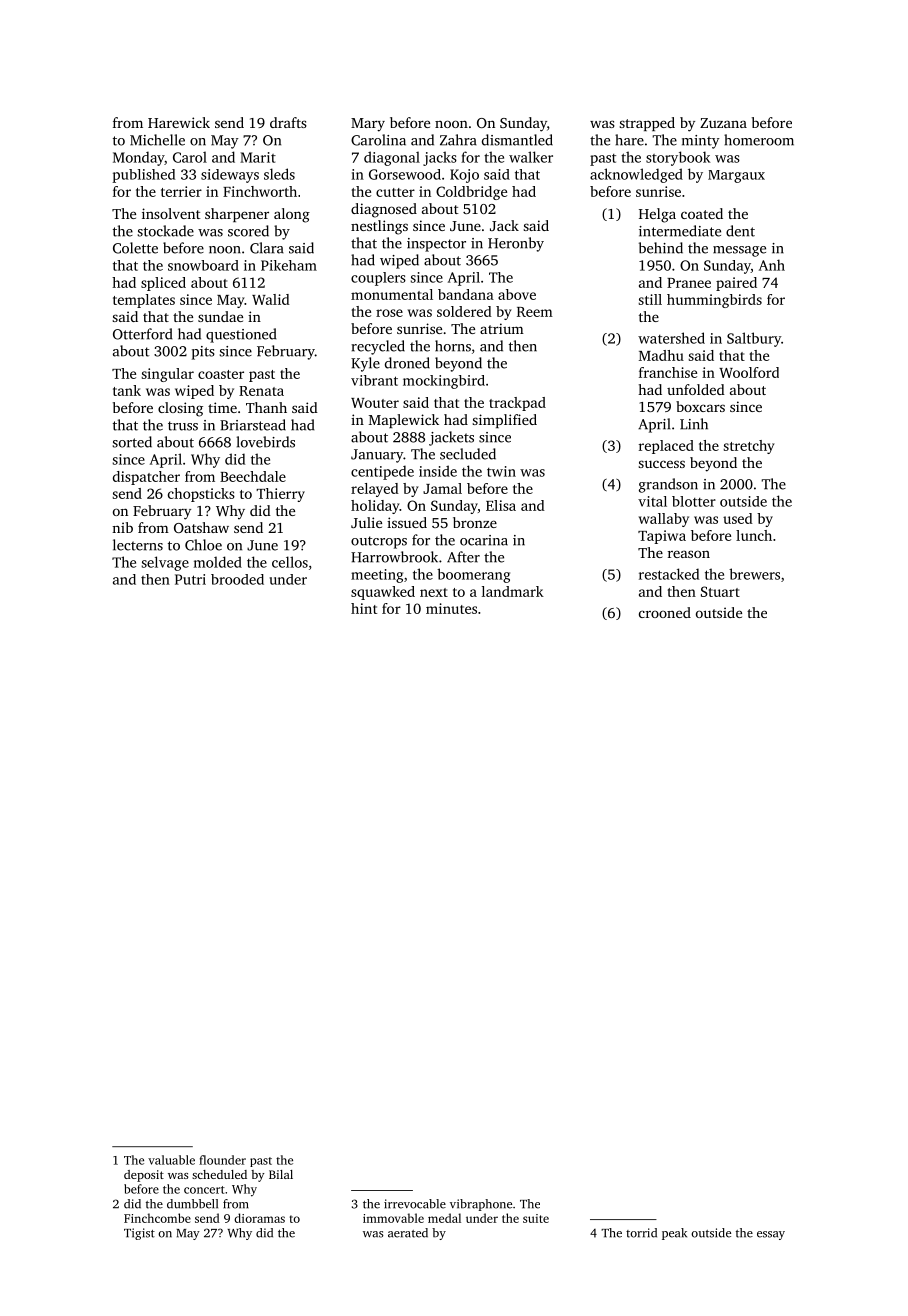 The image size is (908, 1316). What do you see at coordinates (723, 123) in the page?
I see `Zuzana` at bounding box center [723, 123].
